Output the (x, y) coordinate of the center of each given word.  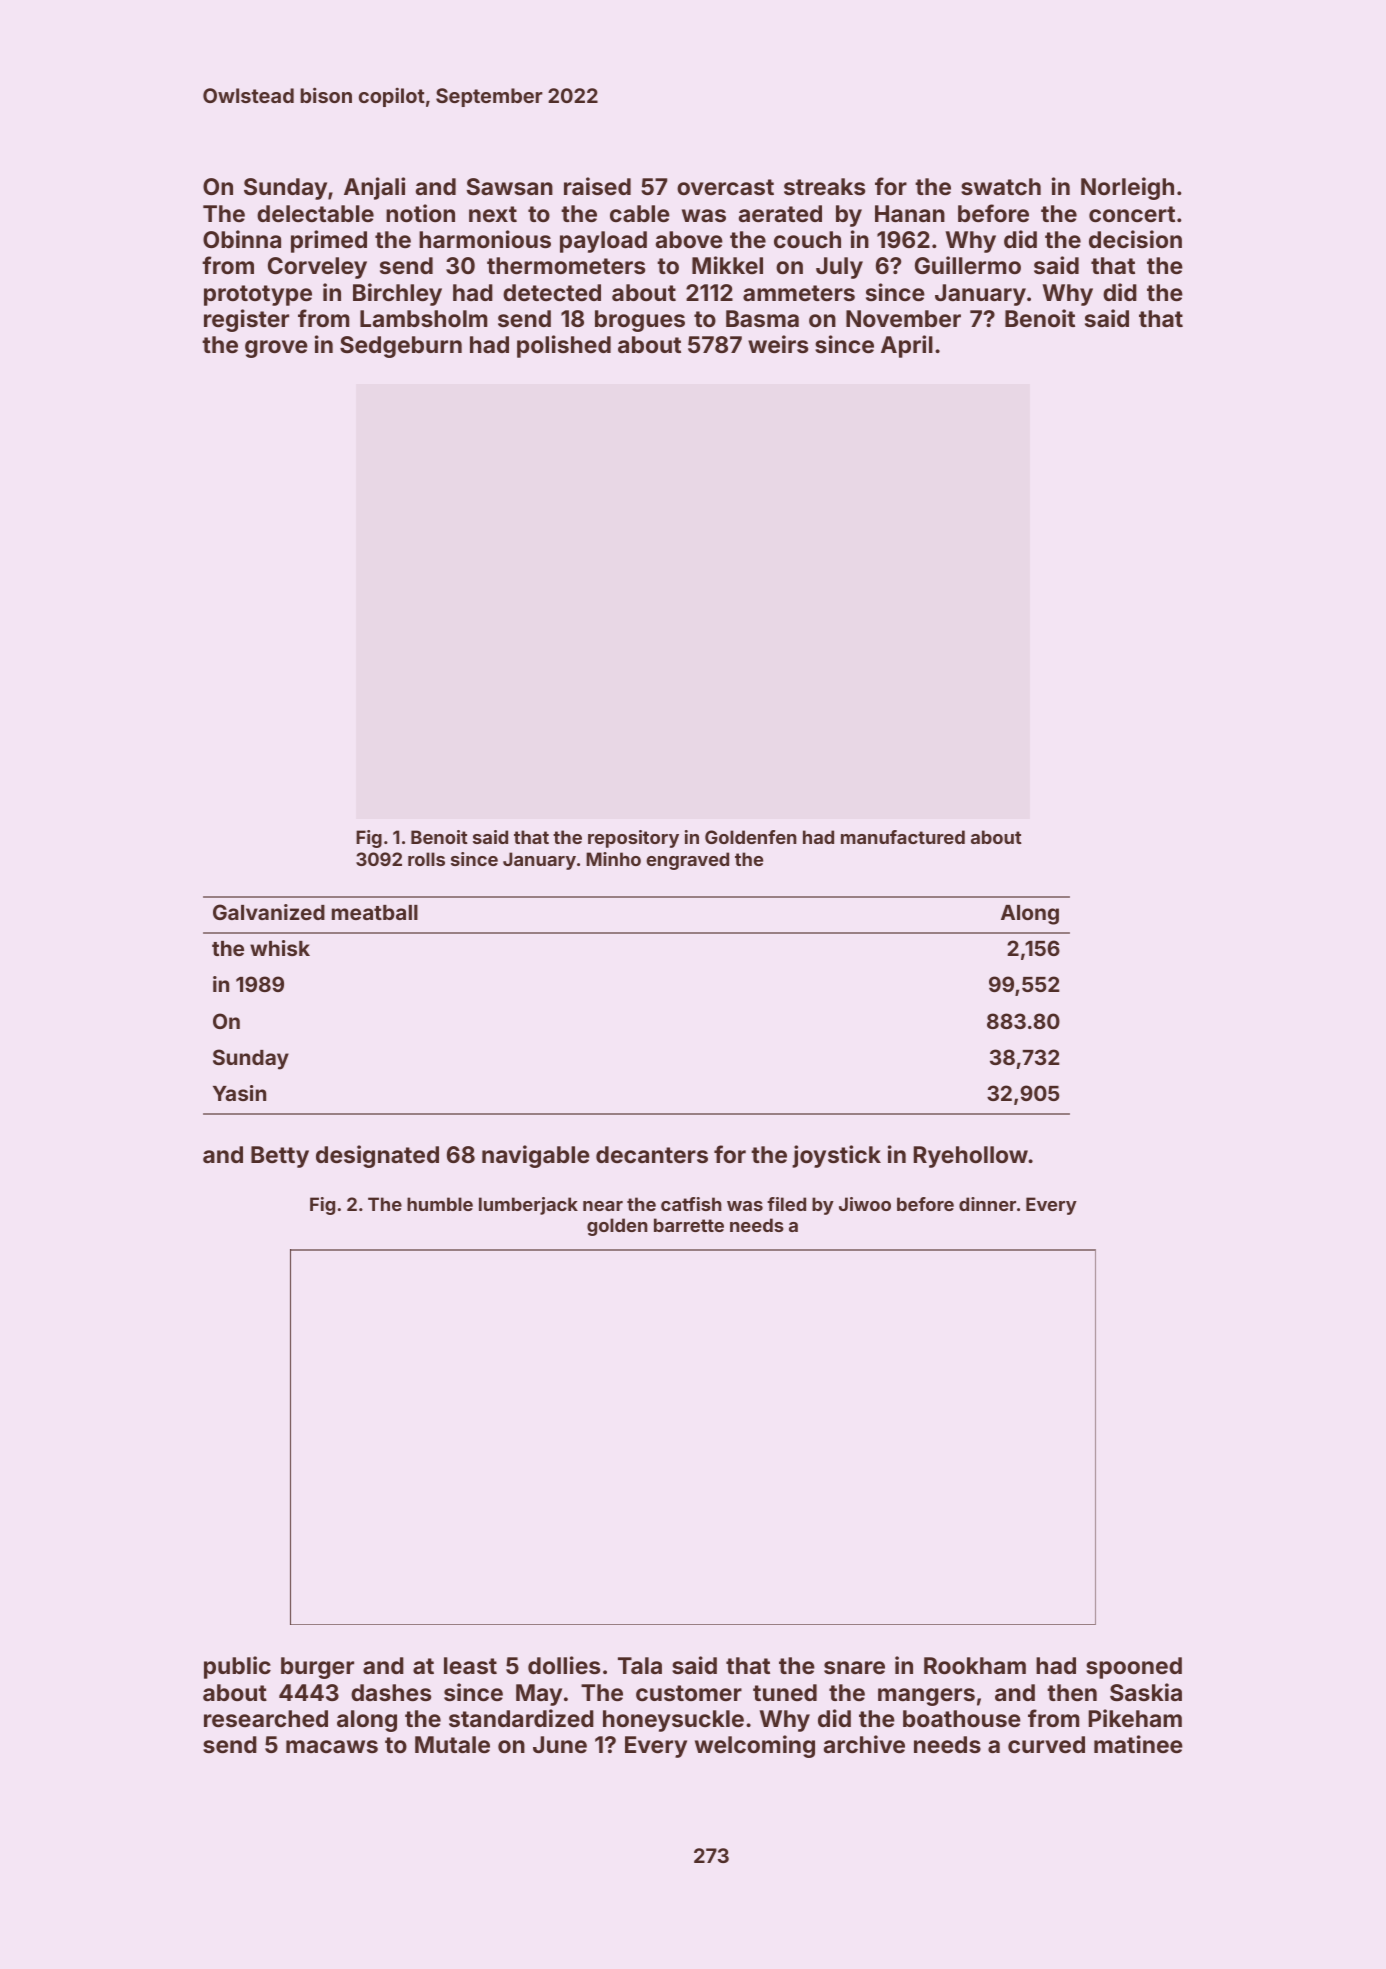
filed (786, 1204)
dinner (987, 1204)
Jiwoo (865, 1204)
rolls (426, 859)
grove (276, 349)
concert (1132, 214)
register (246, 320)
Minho (613, 859)
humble (440, 1204)
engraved (688, 861)
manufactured (903, 837)
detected (552, 292)
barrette (689, 1225)
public (237, 1667)
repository (633, 839)
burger (317, 1668)
